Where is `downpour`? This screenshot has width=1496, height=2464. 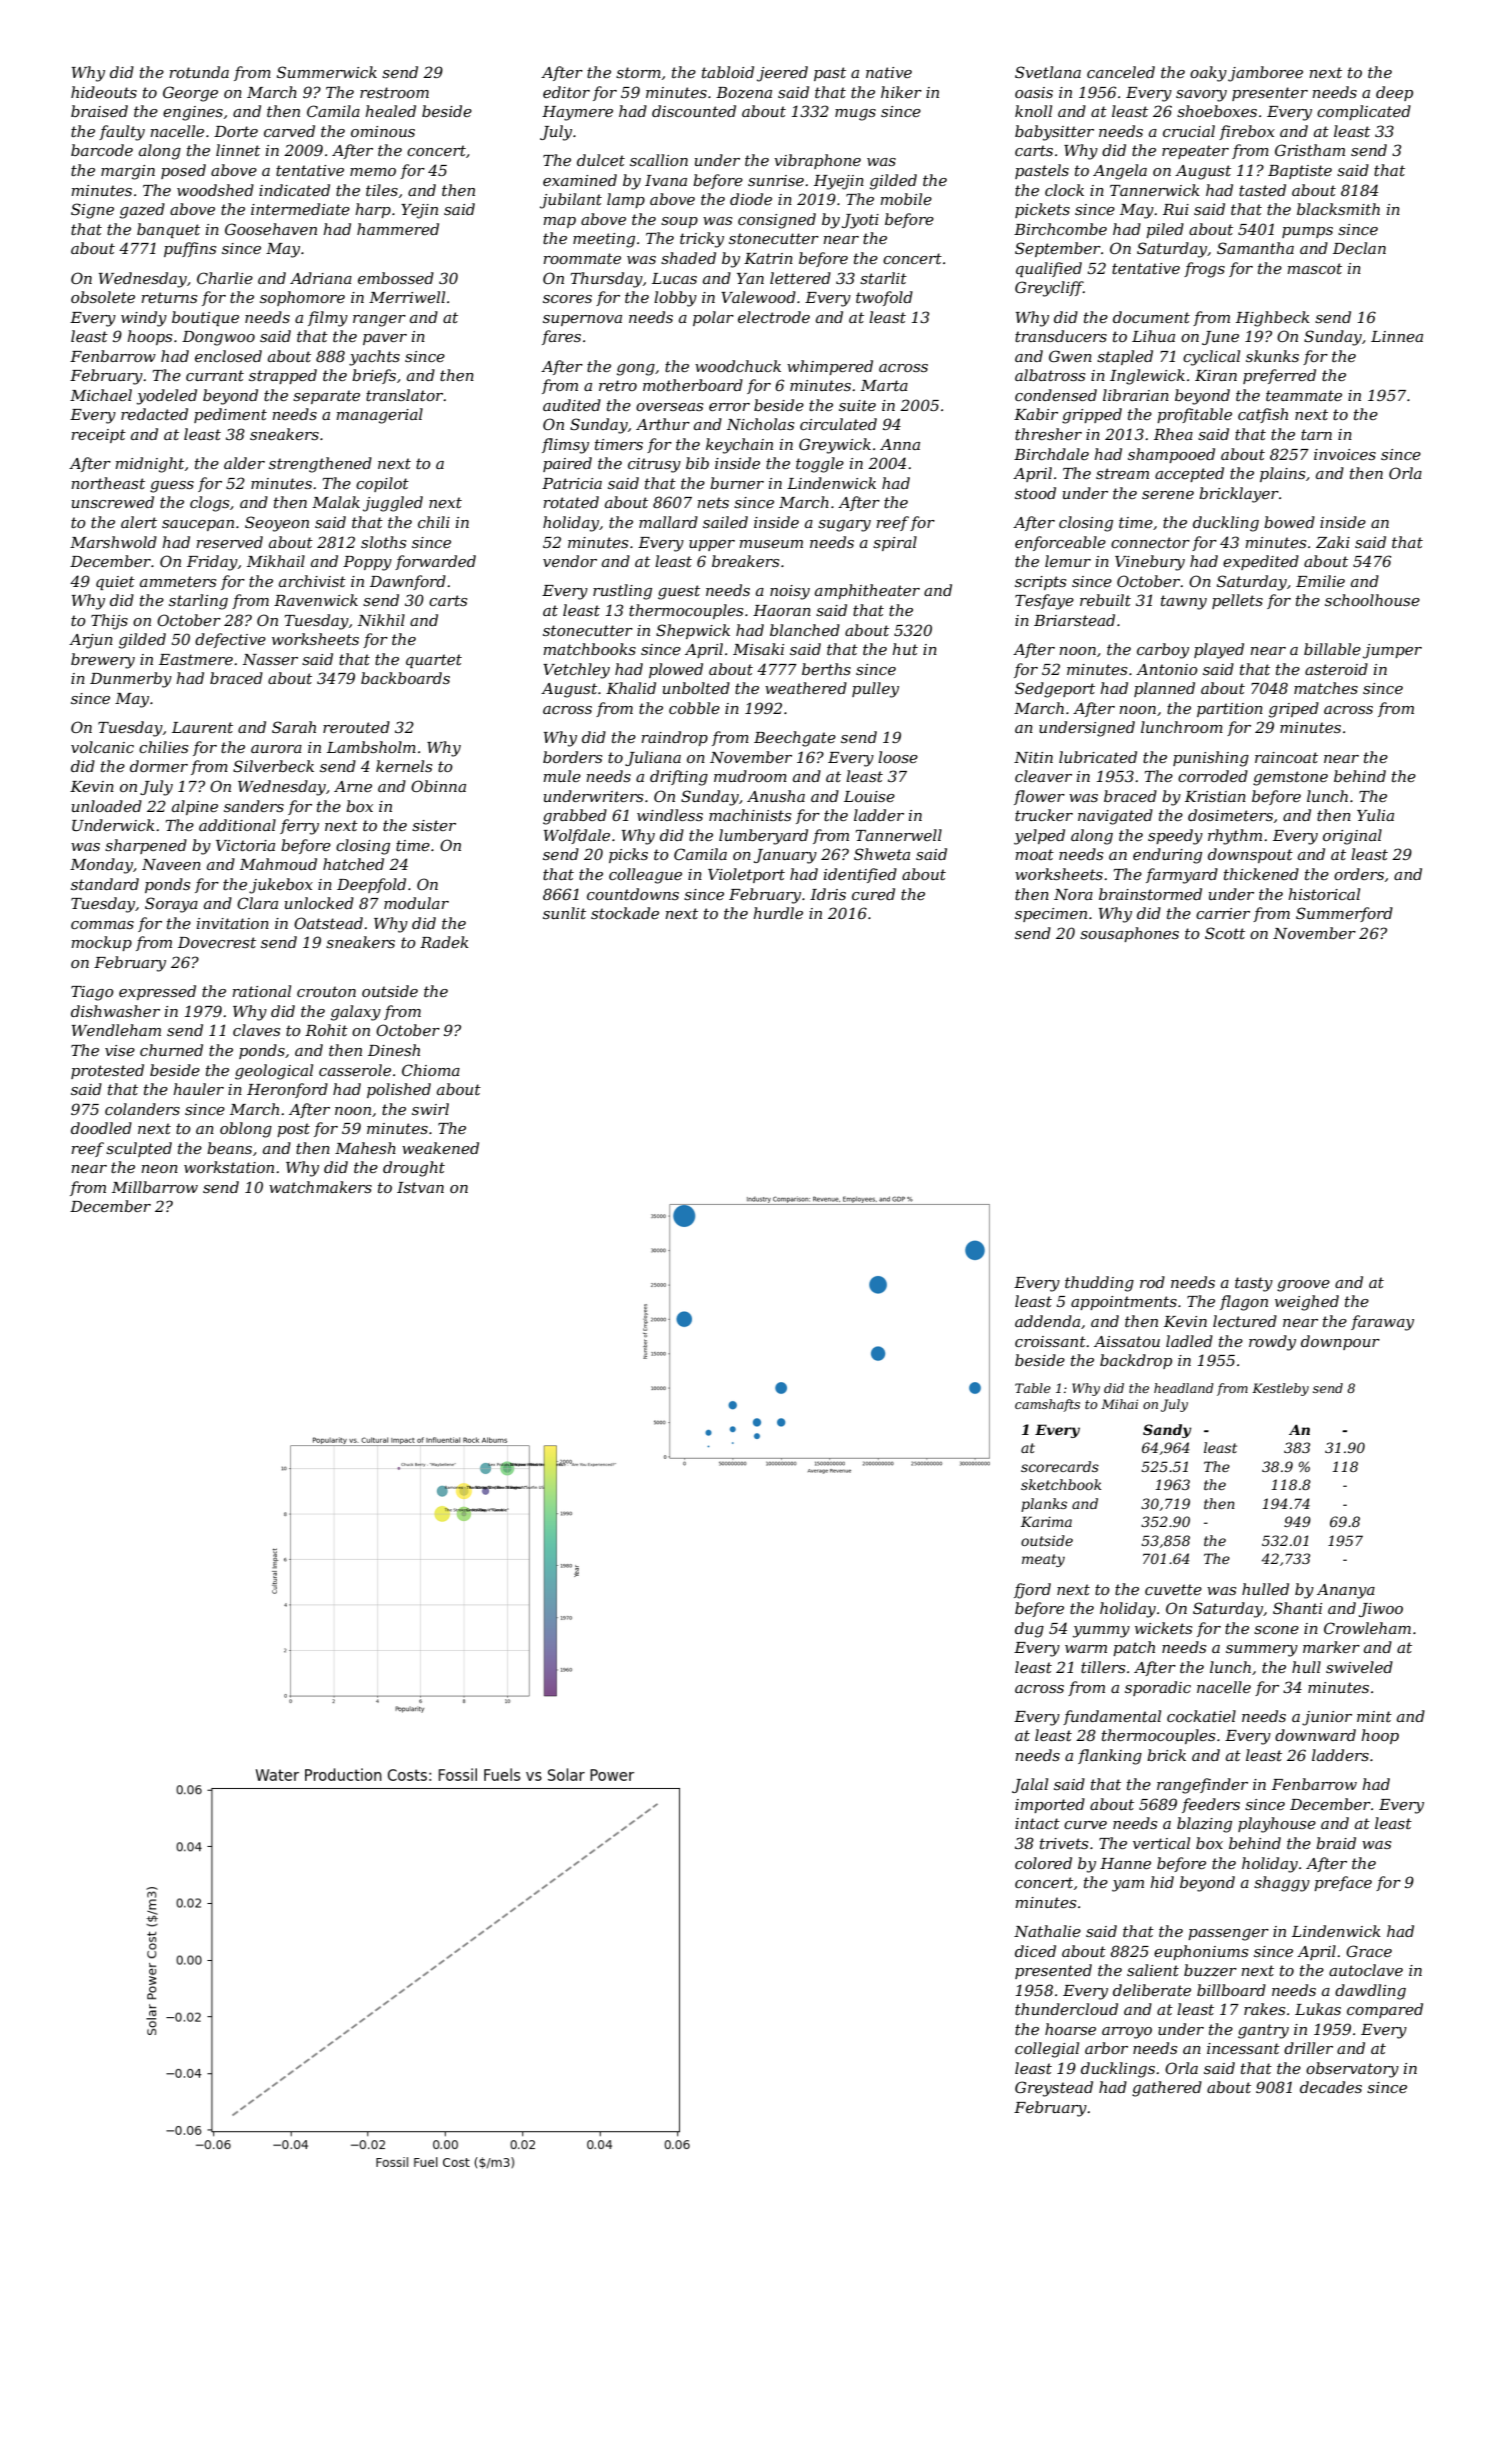
downpour is located at coordinates (1340, 1342).
